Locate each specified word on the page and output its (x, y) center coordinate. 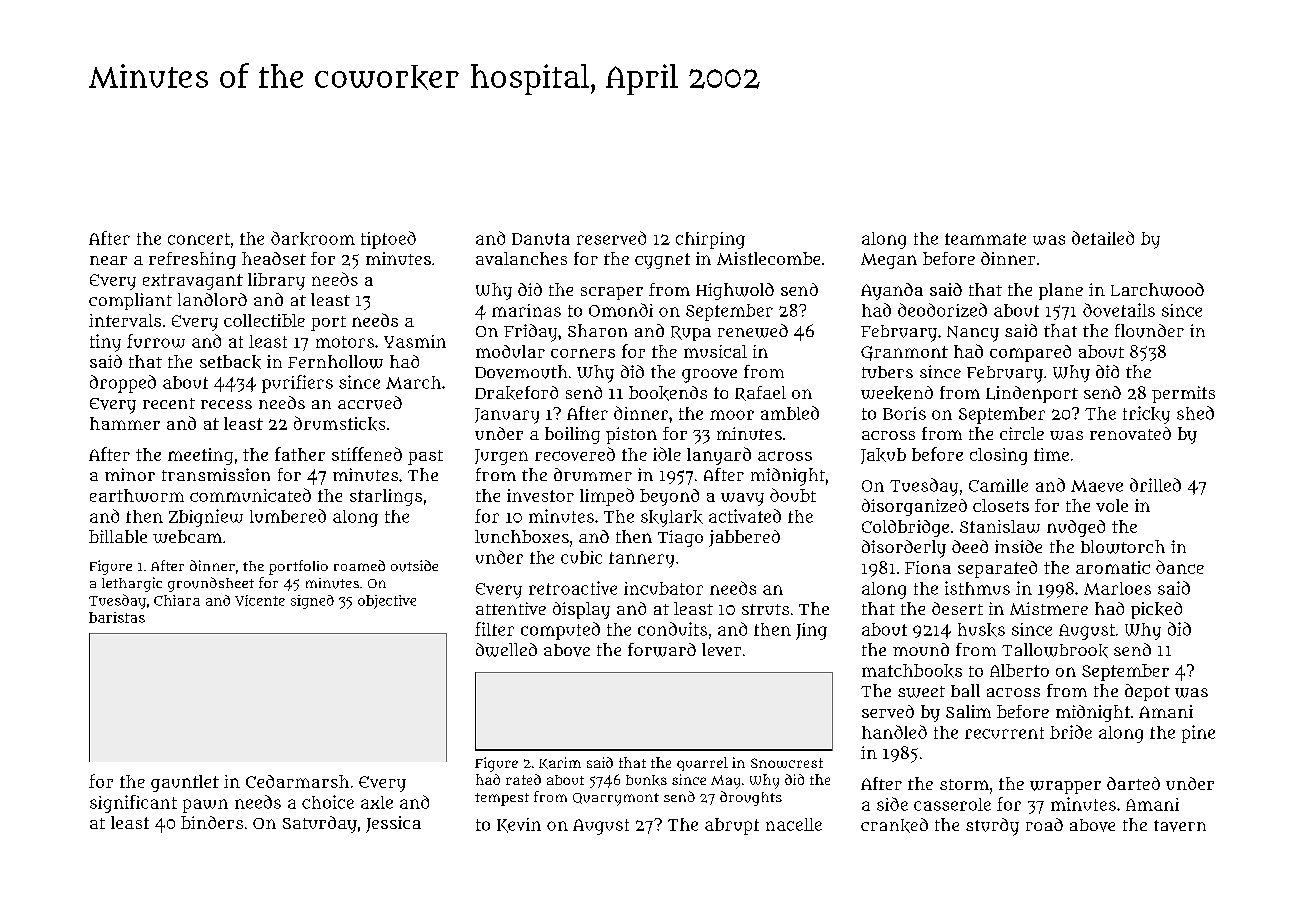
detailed (1103, 238)
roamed (359, 565)
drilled (1155, 485)
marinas (526, 310)
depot (1147, 692)
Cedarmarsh (297, 781)
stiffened (367, 454)
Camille (998, 485)
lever (721, 649)
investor (540, 495)
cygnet (662, 261)
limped (607, 497)
